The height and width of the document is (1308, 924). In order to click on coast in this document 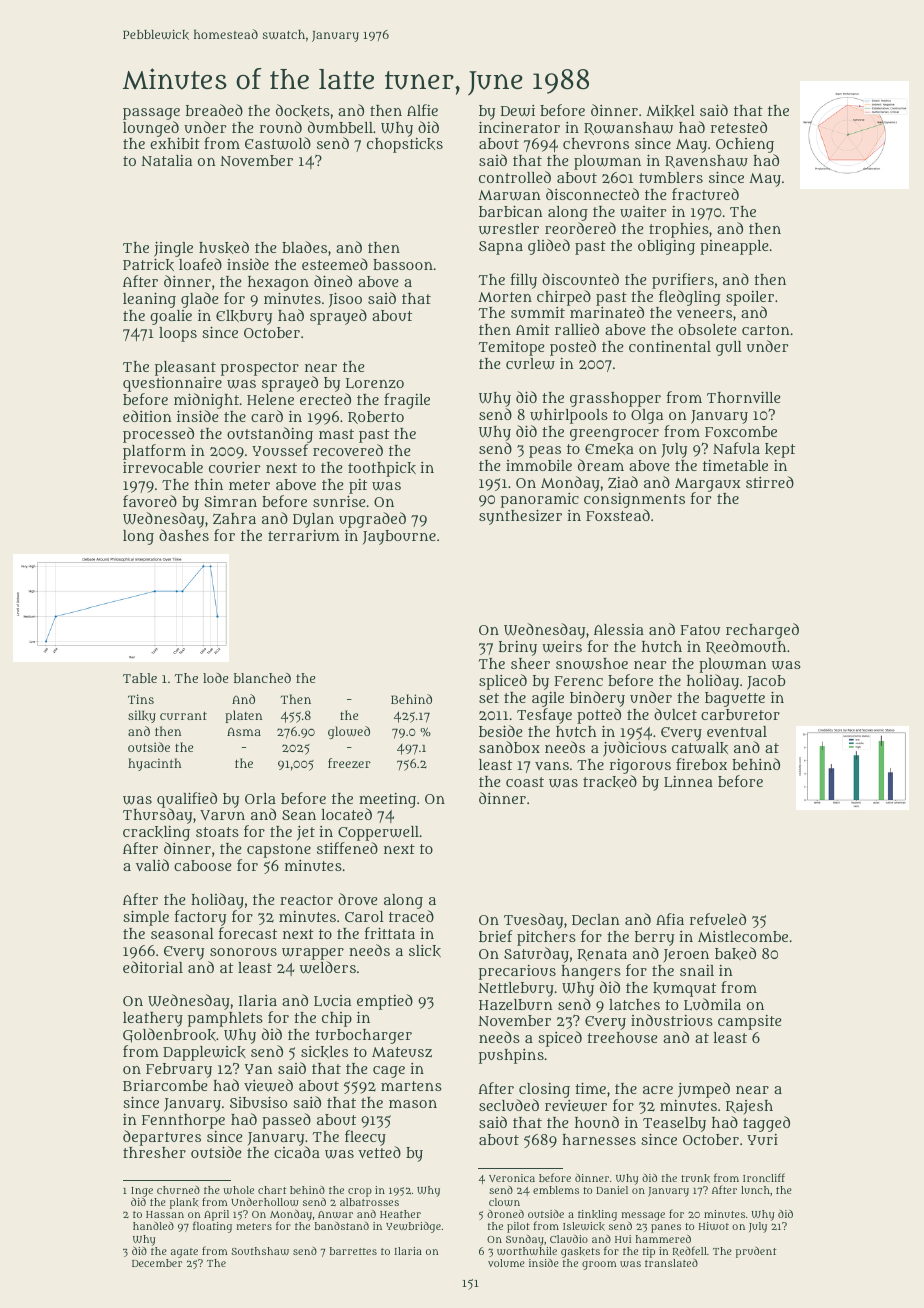, I will do `click(525, 782)`.
